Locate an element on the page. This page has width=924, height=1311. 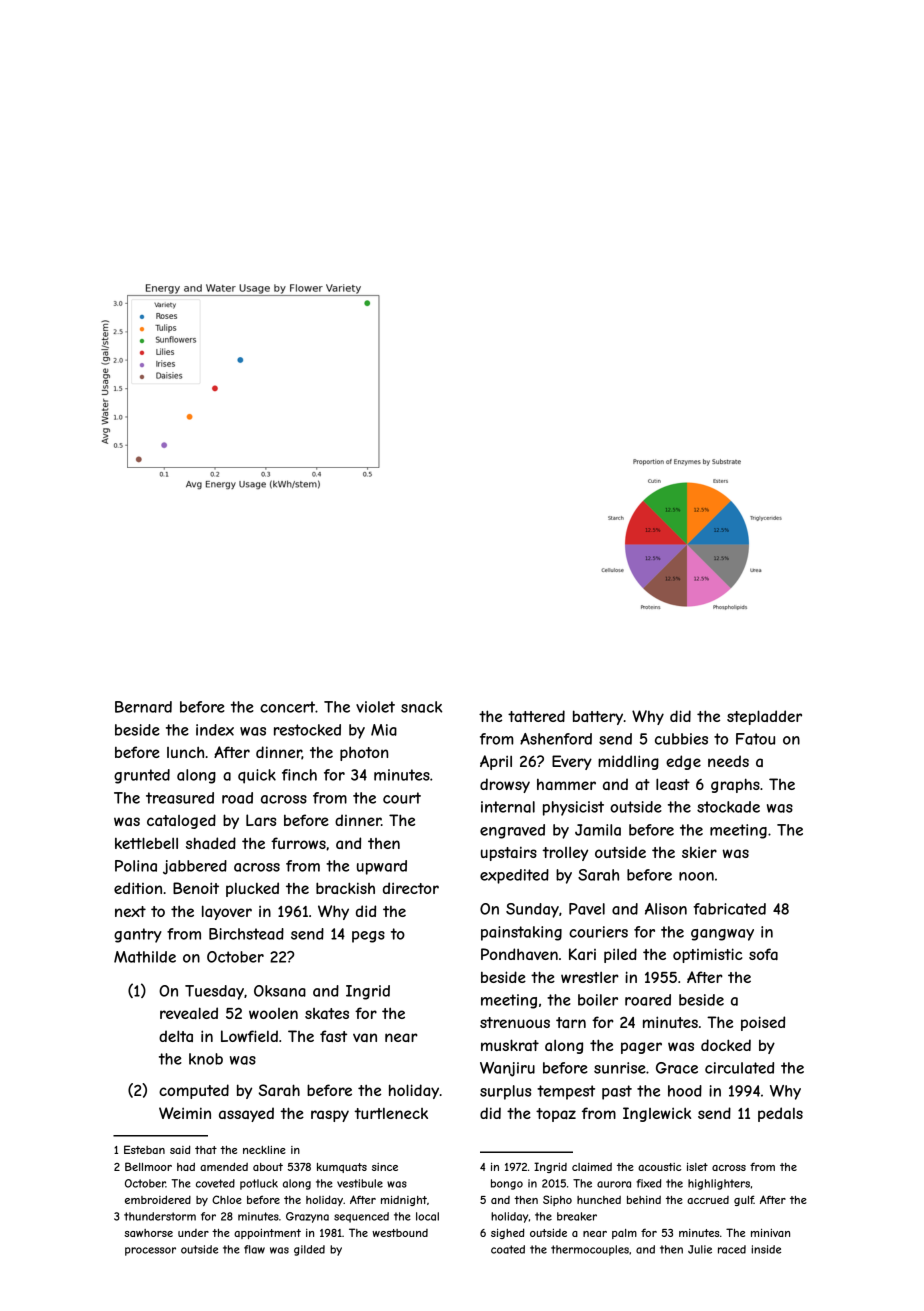
concert is located at coordinates (287, 707).
